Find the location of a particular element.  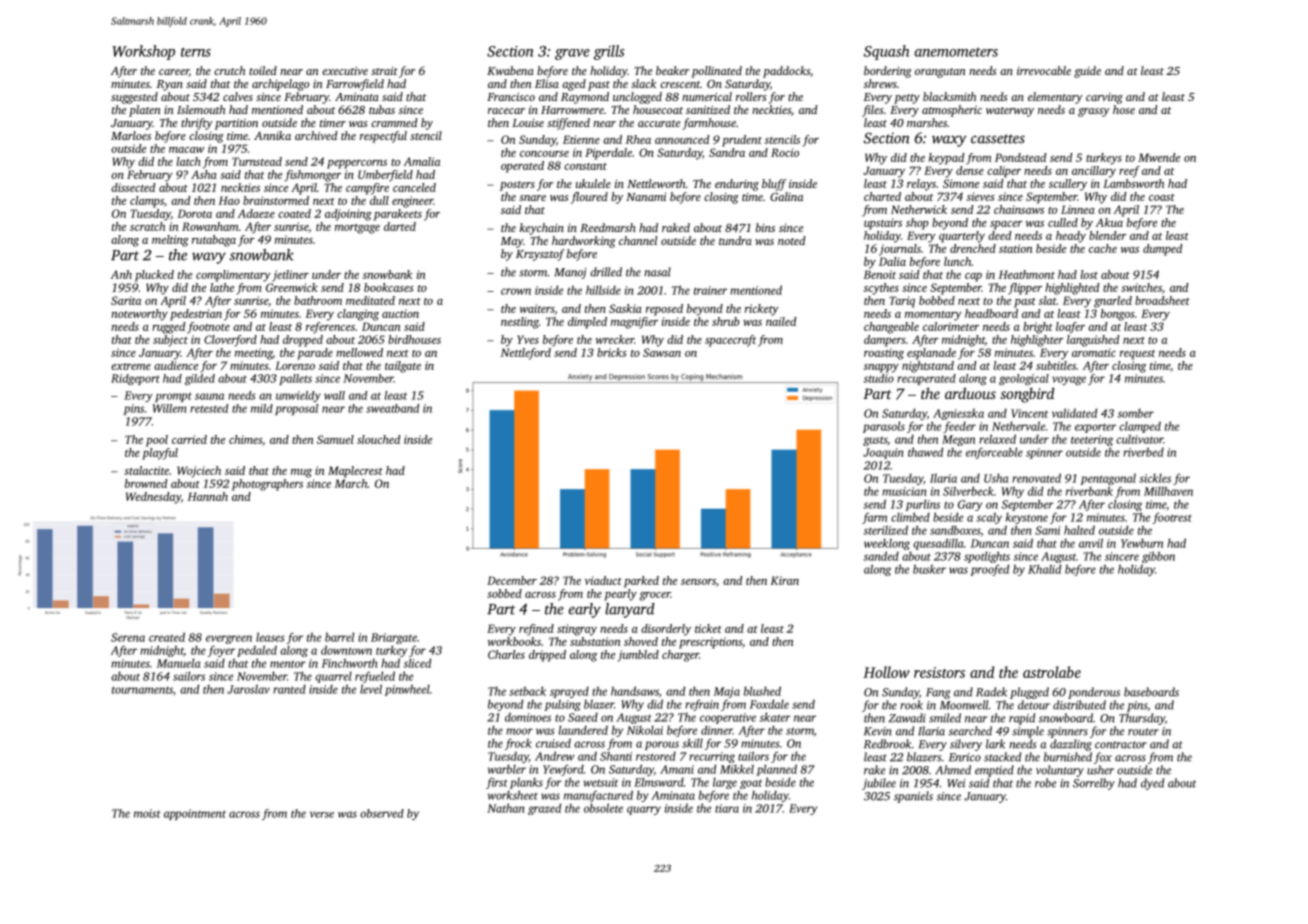

riverbed is located at coordinates (1143, 452).
